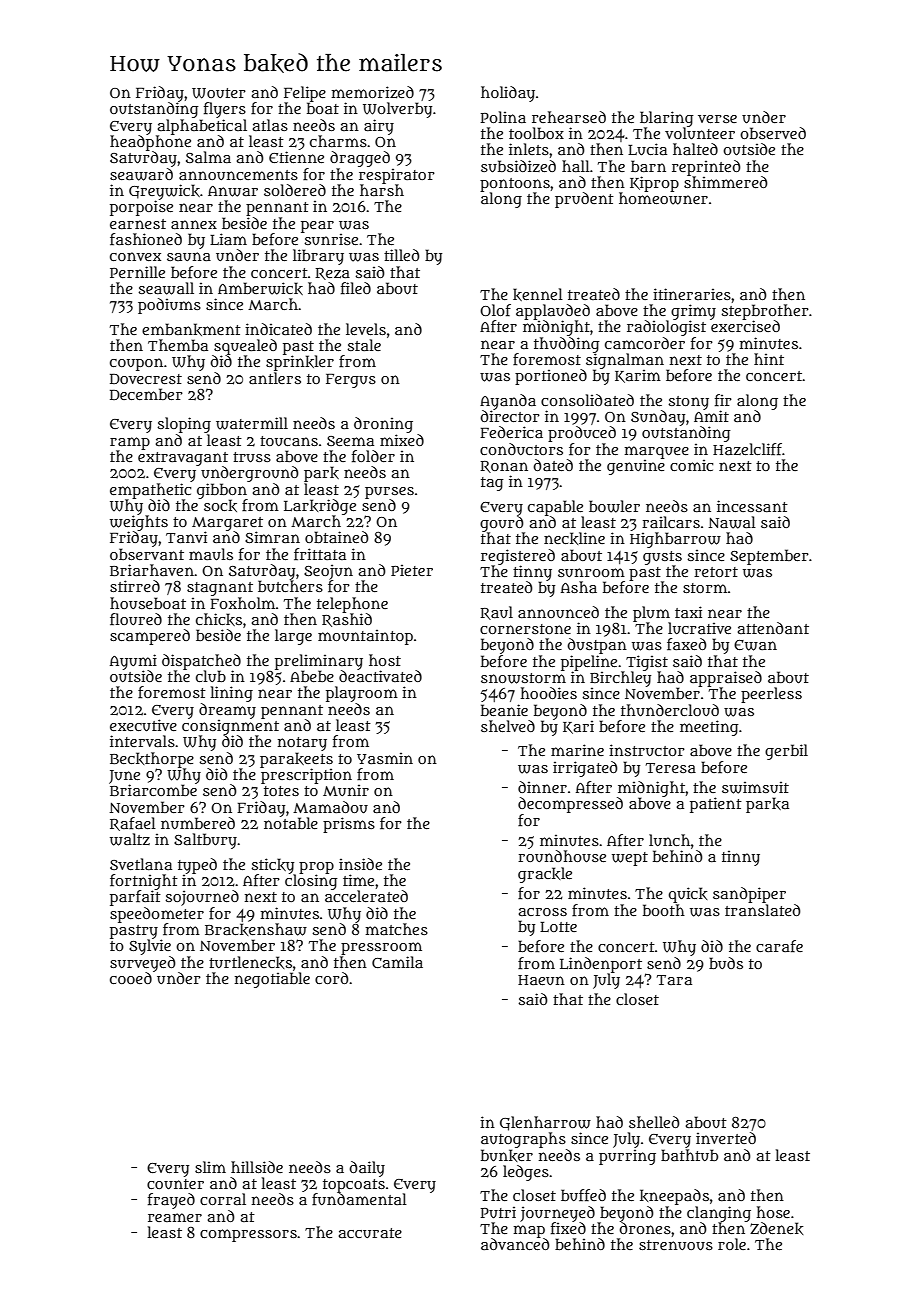 This page has width=924, height=1308. I want to click on corral, so click(223, 1199).
